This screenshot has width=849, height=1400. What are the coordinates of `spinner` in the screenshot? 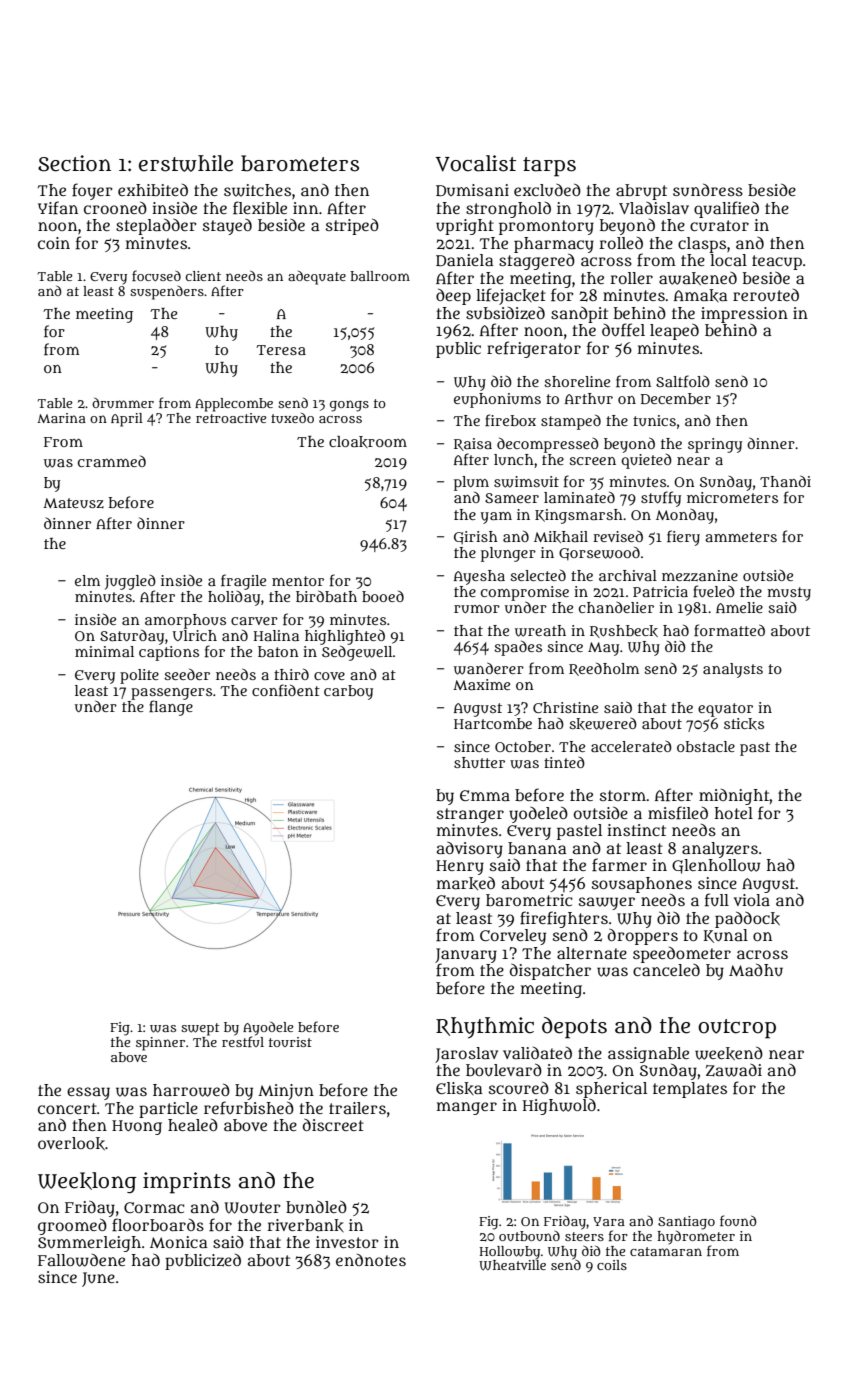 It's located at (160, 1044).
